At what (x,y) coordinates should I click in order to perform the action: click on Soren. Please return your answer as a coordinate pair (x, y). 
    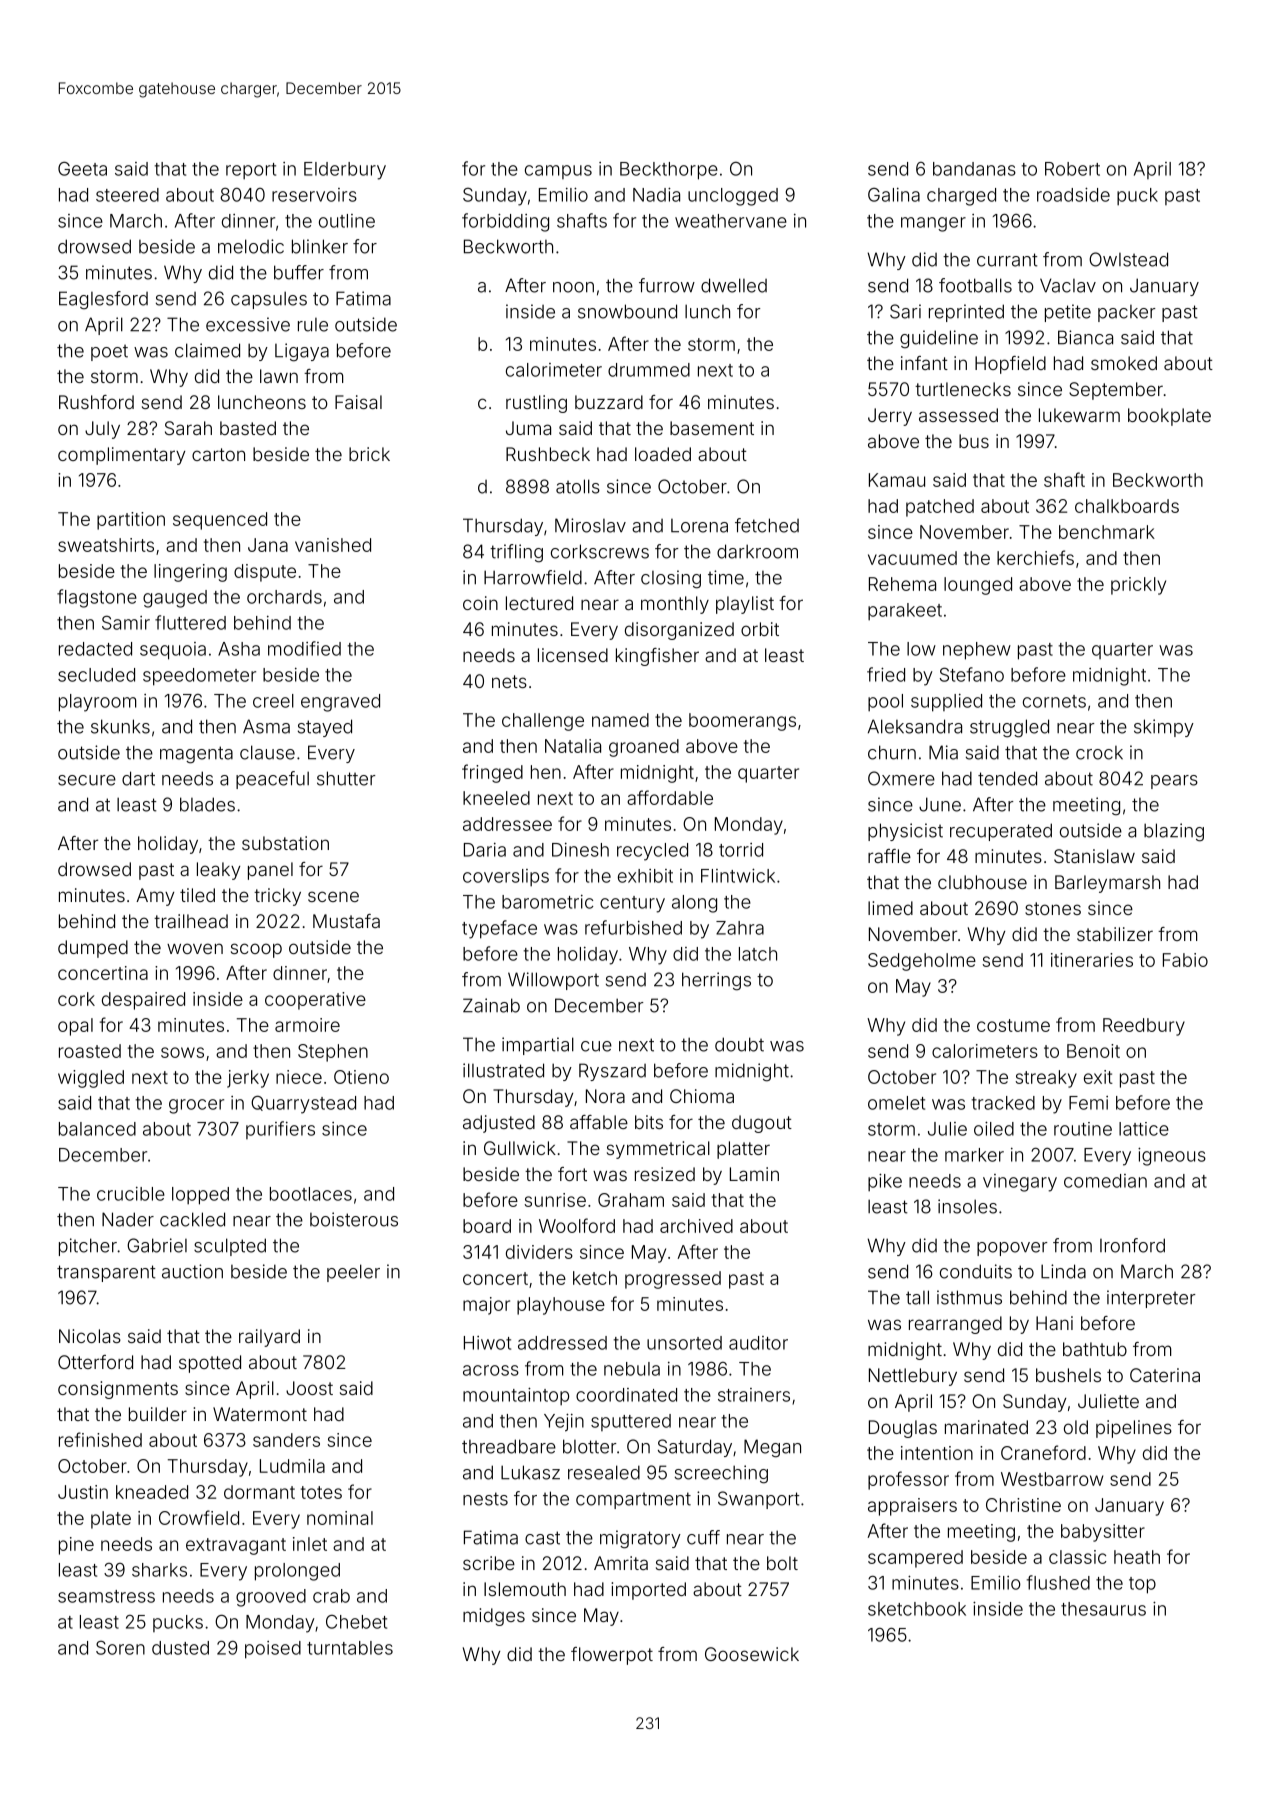
    Looking at the image, I should click on (120, 1647).
